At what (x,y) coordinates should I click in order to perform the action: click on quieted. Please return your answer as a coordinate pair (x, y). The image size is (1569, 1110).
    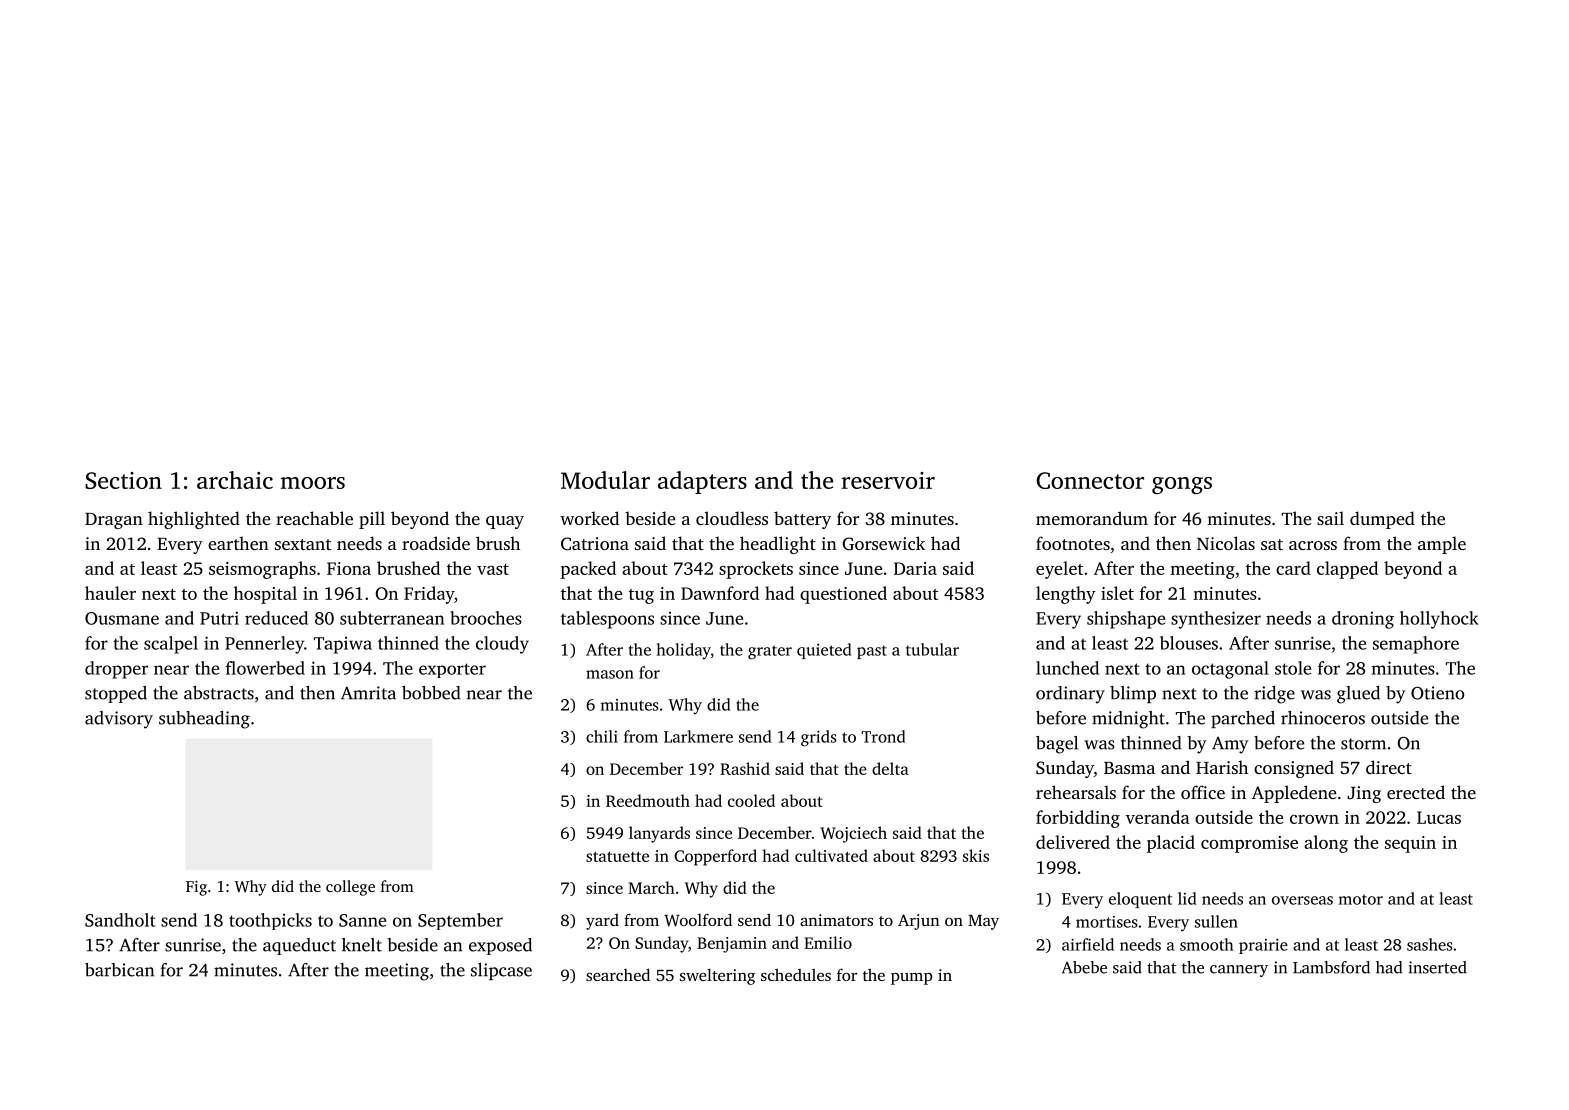
    Looking at the image, I should click on (824, 651).
